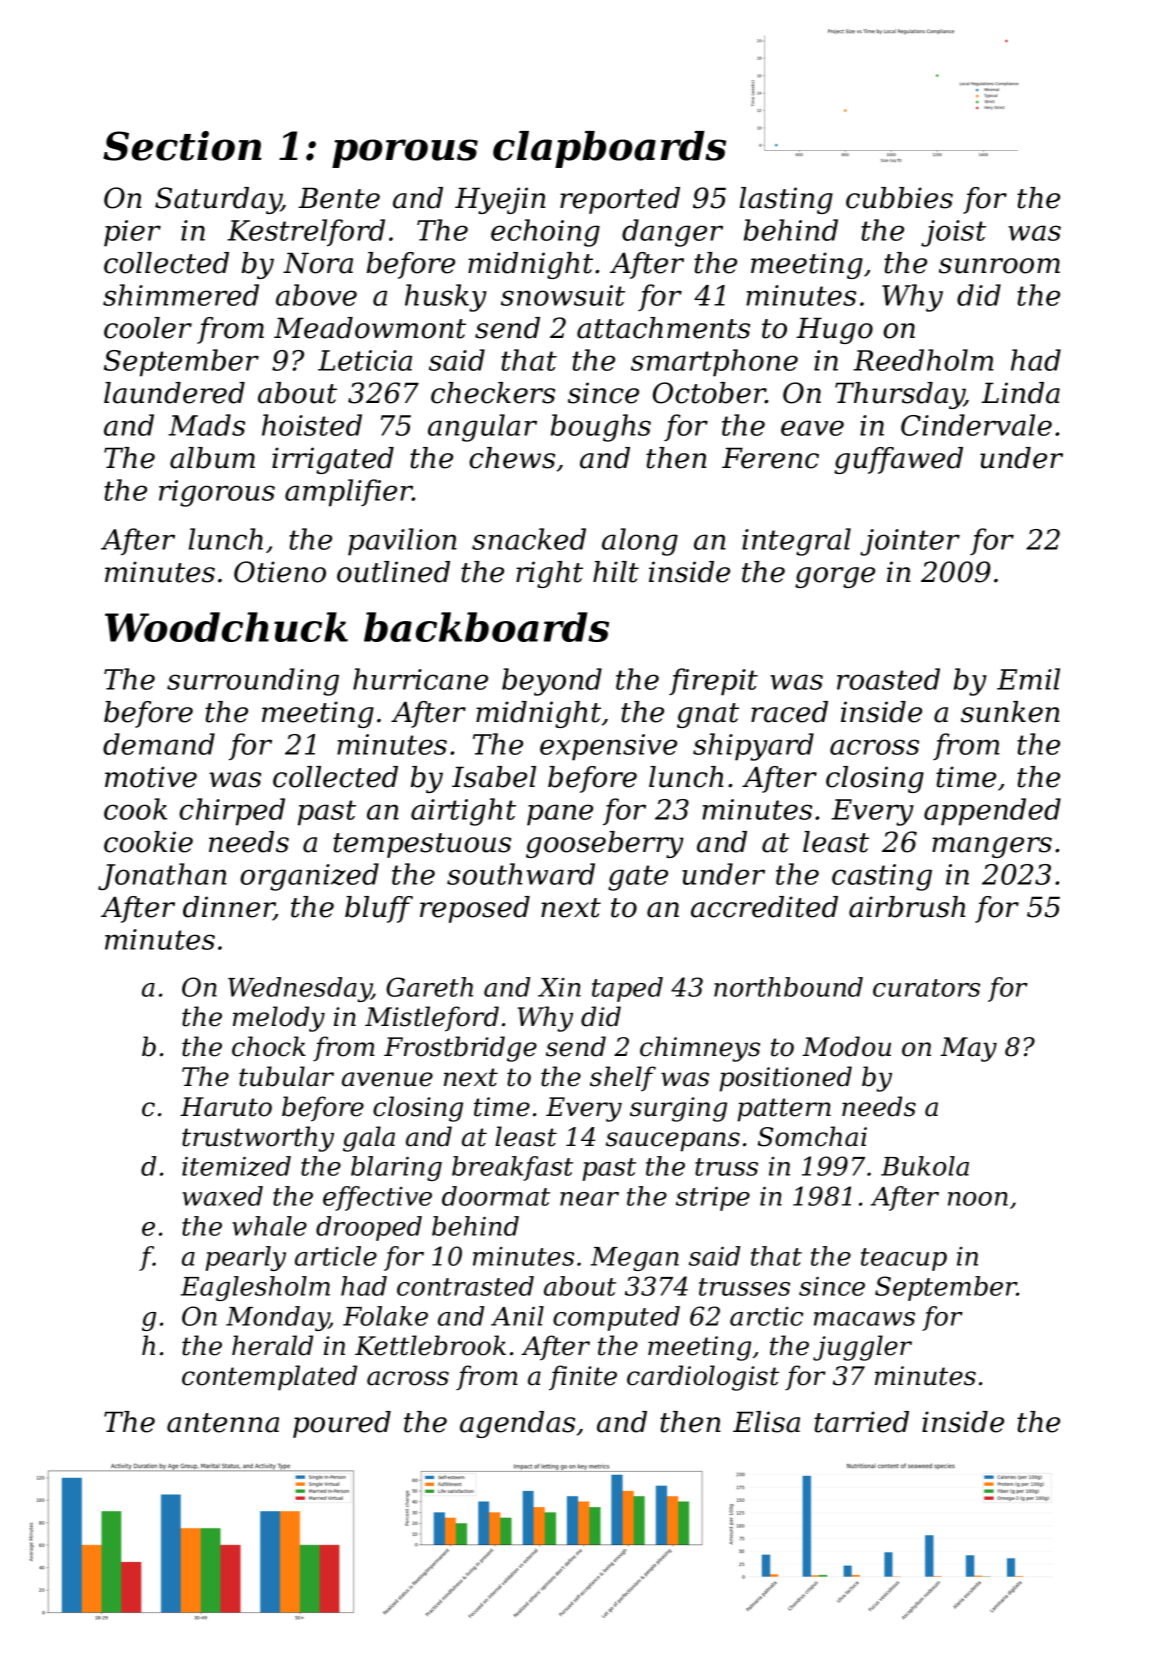  I want to click on Isabel, so click(494, 777).
